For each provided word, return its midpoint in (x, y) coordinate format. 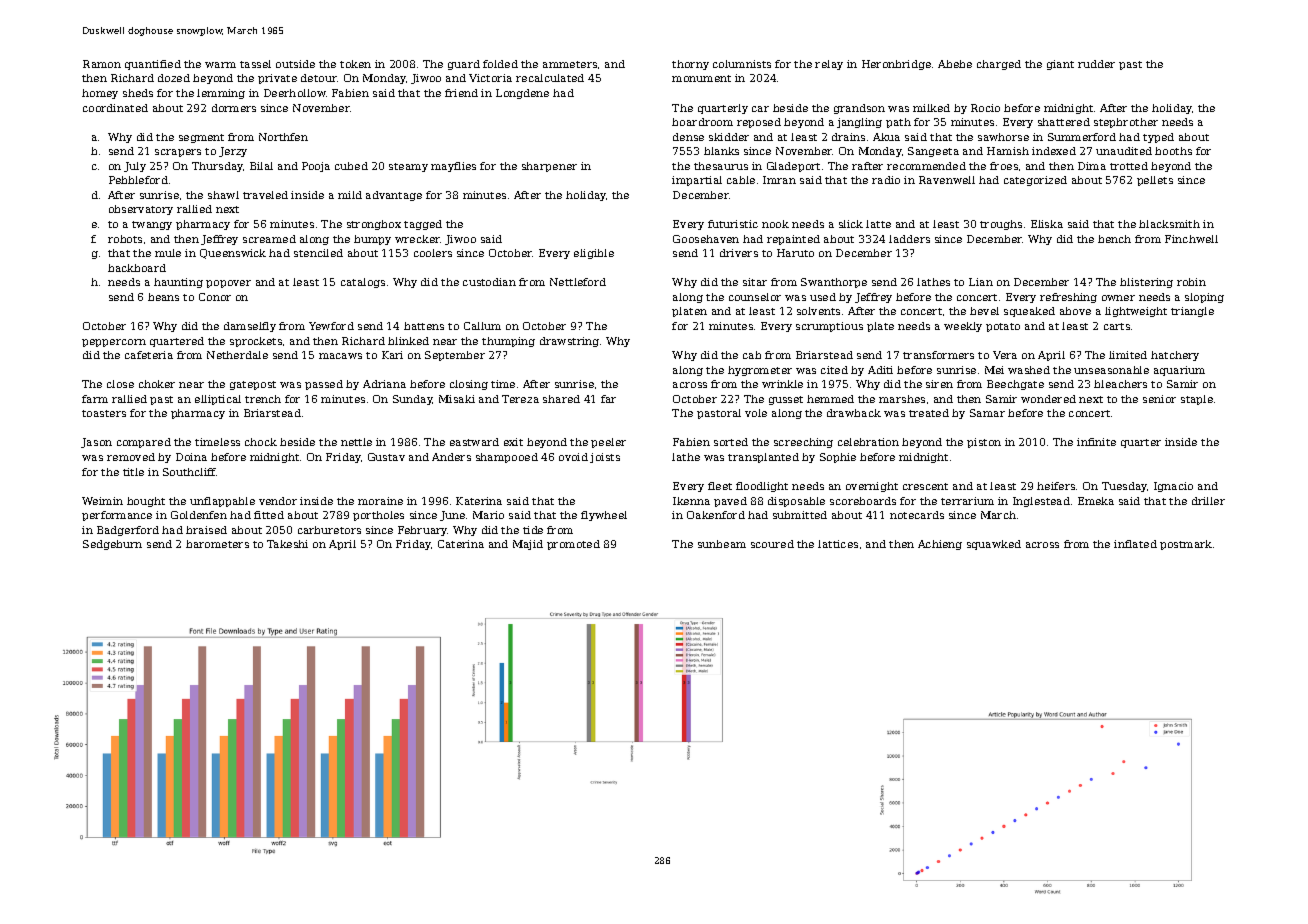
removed (131, 457)
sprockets (256, 342)
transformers (938, 355)
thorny (690, 65)
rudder (1096, 64)
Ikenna (691, 501)
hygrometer (760, 371)
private (277, 79)
